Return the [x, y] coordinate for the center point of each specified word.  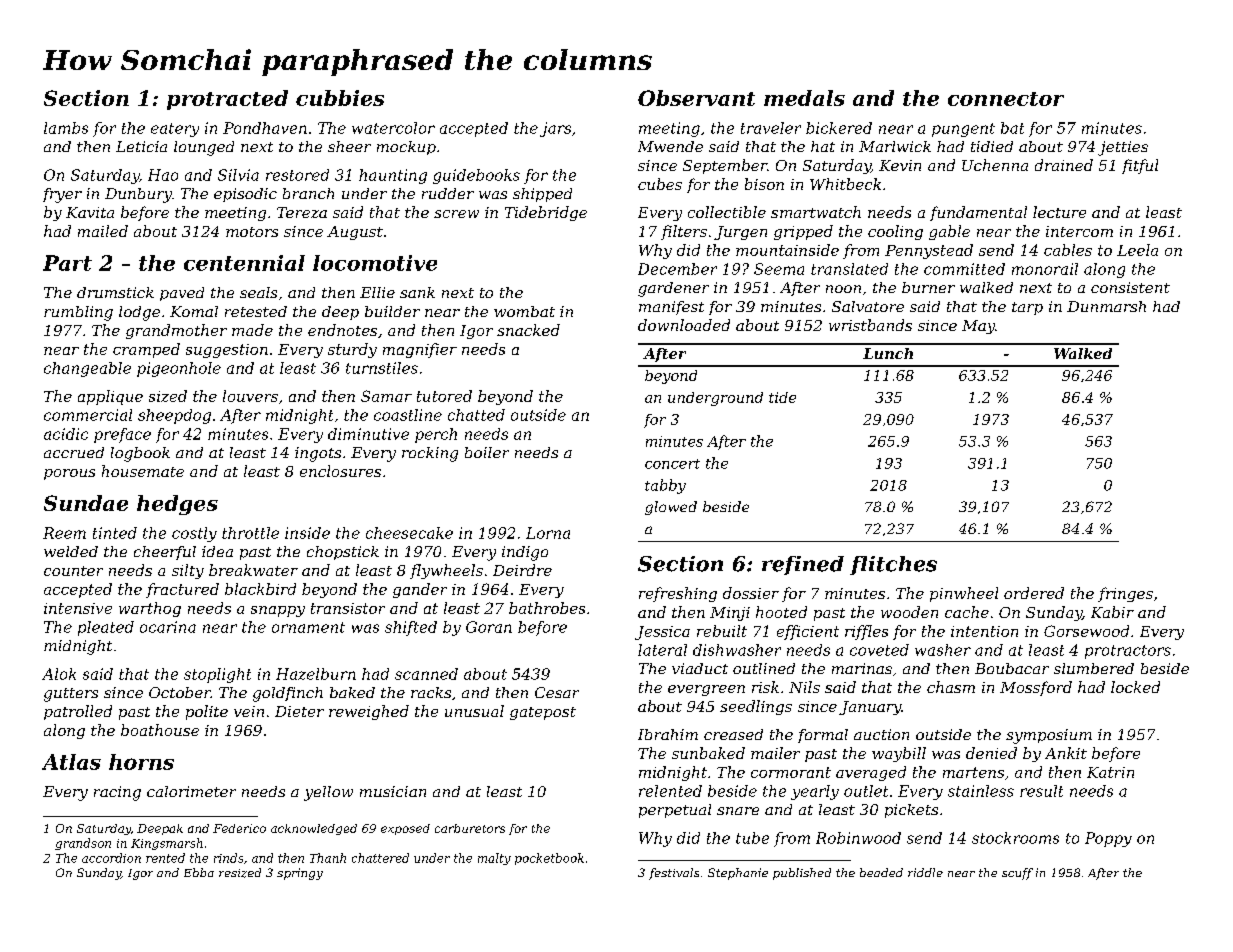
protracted [227, 100]
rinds [228, 858]
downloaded [684, 325]
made [252, 330]
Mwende [670, 146]
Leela [1137, 250]
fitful [1140, 166]
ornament [308, 627]
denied [991, 753]
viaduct [700, 668]
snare [738, 811]
